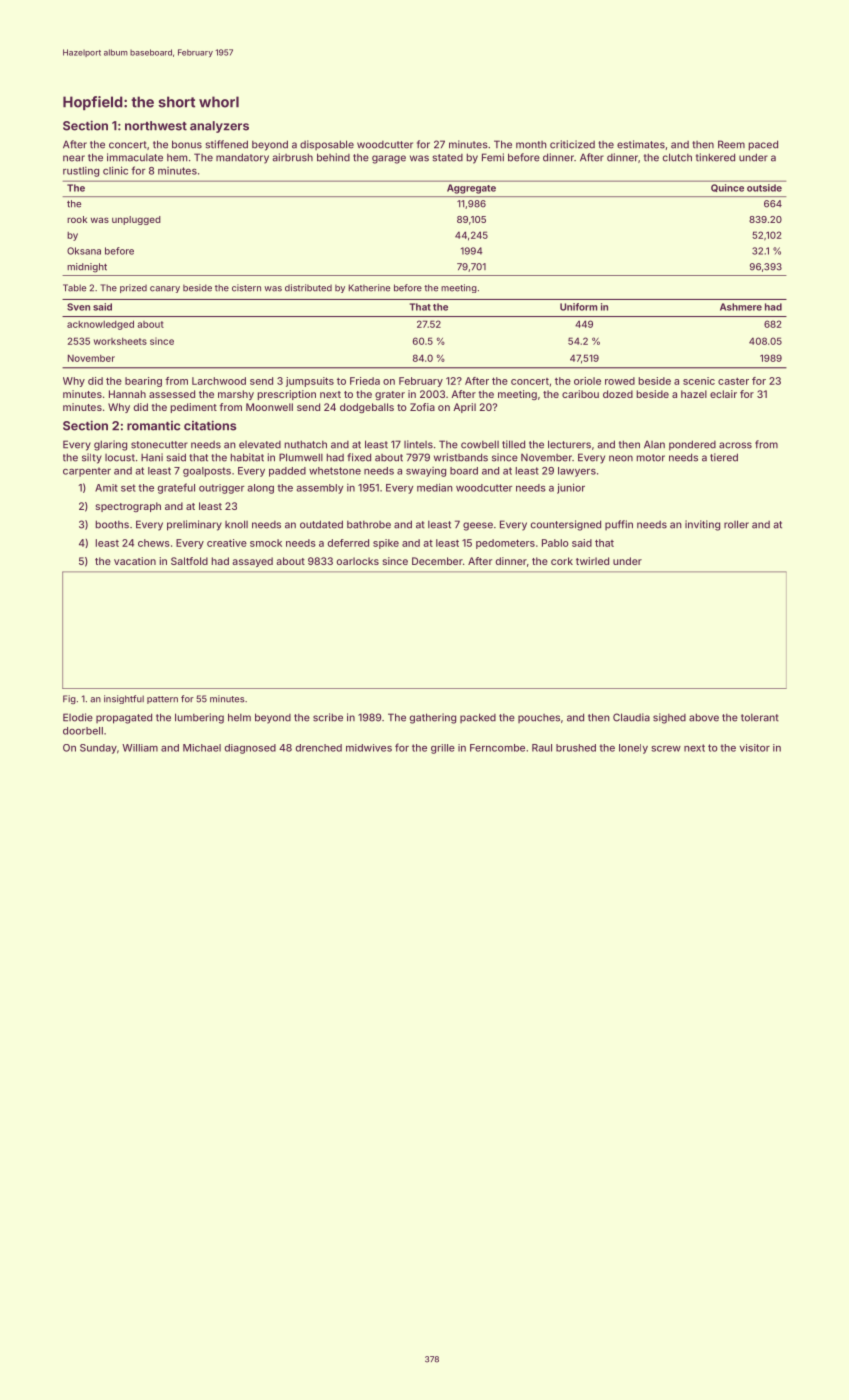 The image size is (849, 1400). What do you see at coordinates (731, 144) in the image?
I see `Reem` at bounding box center [731, 144].
